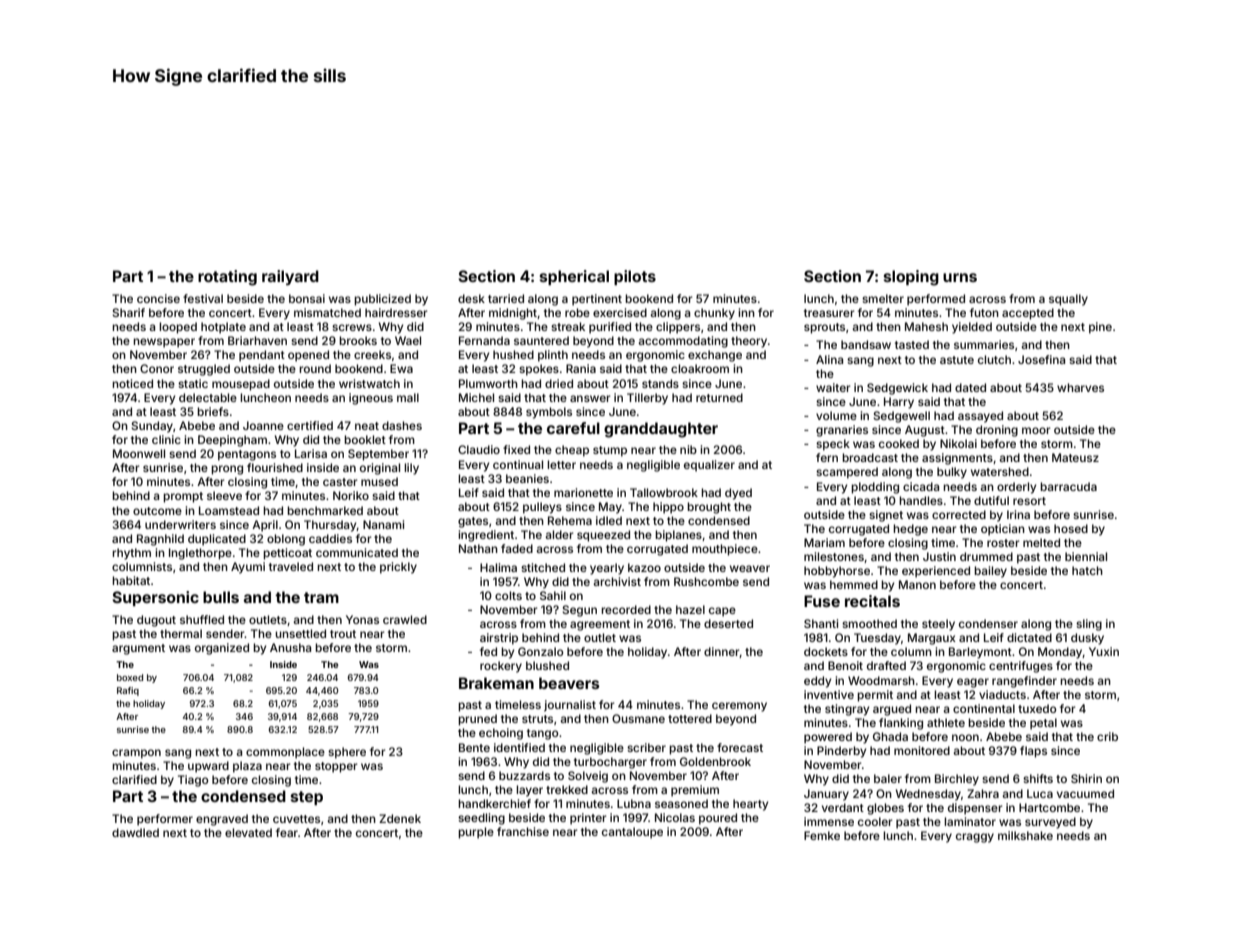 This screenshot has height=952, width=1233. Describe the element at coordinates (513, 354) in the screenshot. I see `hushed` at that location.
